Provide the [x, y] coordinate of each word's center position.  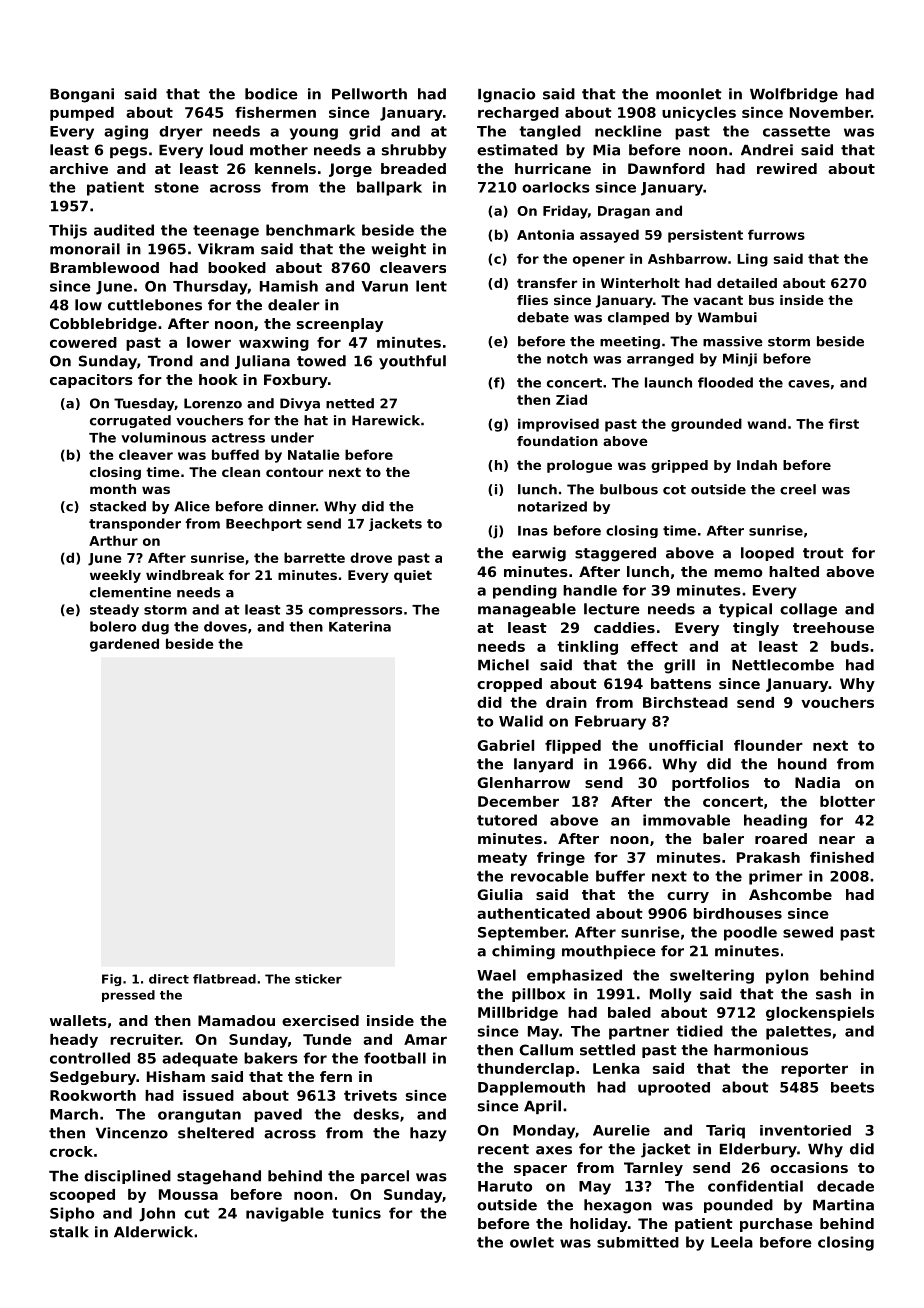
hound [802, 764]
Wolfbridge [794, 95]
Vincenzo [132, 1133]
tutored [507, 820]
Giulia [500, 894]
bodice [271, 94]
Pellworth [369, 94]
